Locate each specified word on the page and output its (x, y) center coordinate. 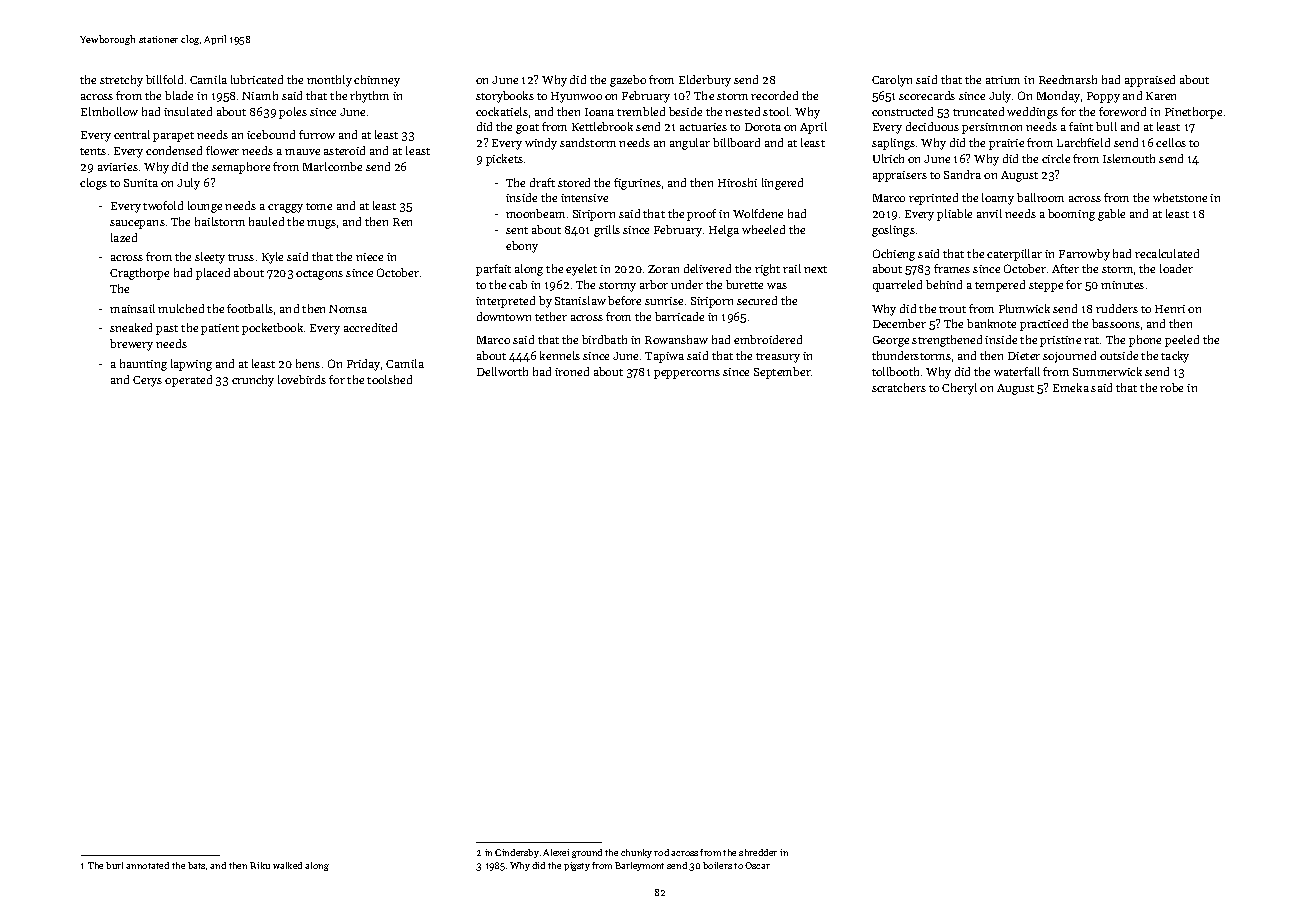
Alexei (556, 852)
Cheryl (959, 389)
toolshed (389, 379)
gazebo (628, 81)
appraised (1150, 81)
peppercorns (687, 374)
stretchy (121, 81)
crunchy (253, 381)
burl (114, 865)
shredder (758, 852)
